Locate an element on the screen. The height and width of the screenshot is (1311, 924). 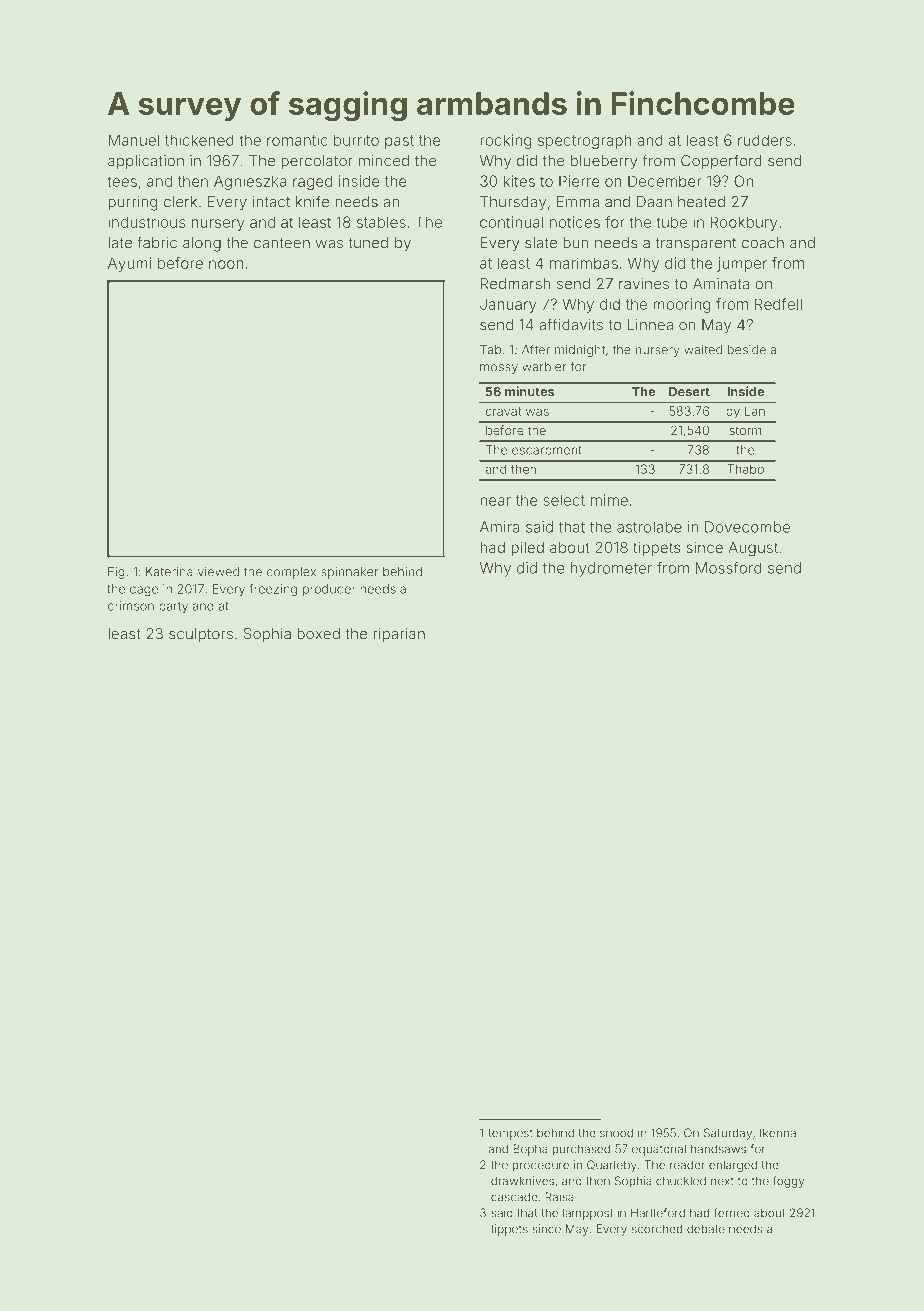
tempest is located at coordinates (511, 1134).
